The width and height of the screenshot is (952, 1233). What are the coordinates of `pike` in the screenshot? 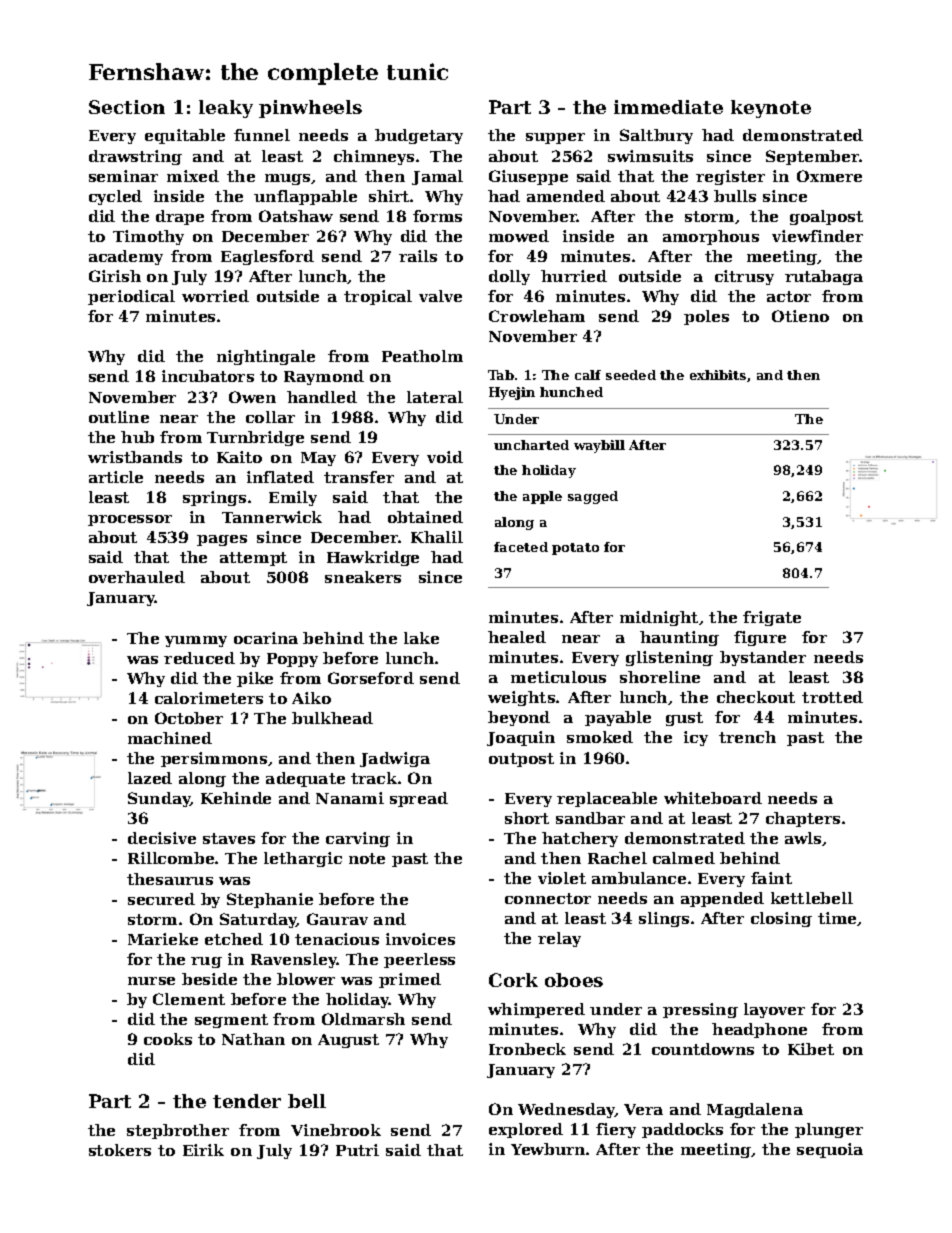 It's located at (255, 679).
